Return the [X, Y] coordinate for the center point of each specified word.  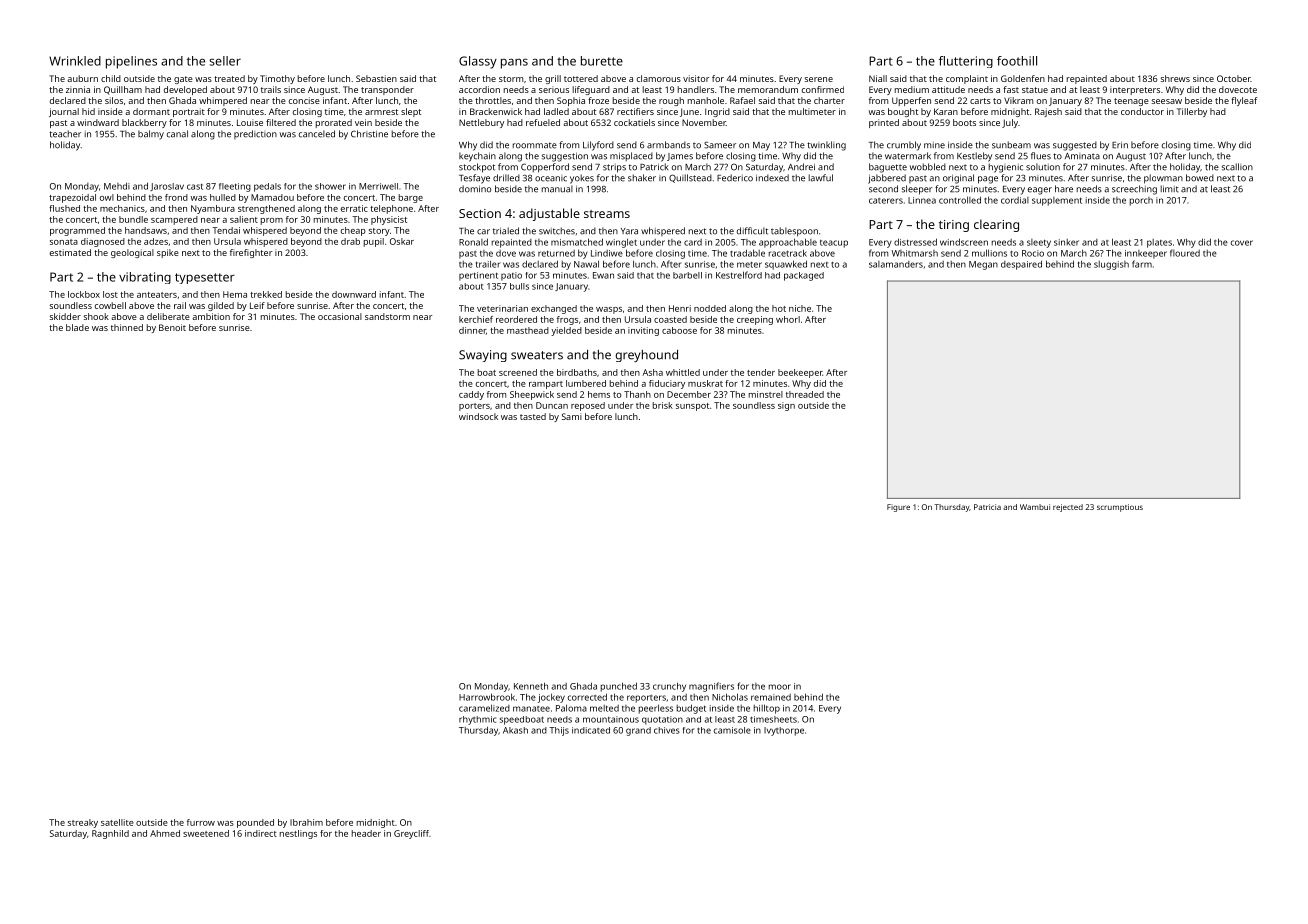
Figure [898, 508]
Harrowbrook [487, 697]
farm [1142, 264]
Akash [515, 730]
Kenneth [531, 686]
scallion [1237, 167]
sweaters [537, 355]
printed [884, 123]
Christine [369, 134]
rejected [1068, 508]
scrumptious [1120, 508]
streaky [83, 823]
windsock [478, 416]
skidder [65, 316]
